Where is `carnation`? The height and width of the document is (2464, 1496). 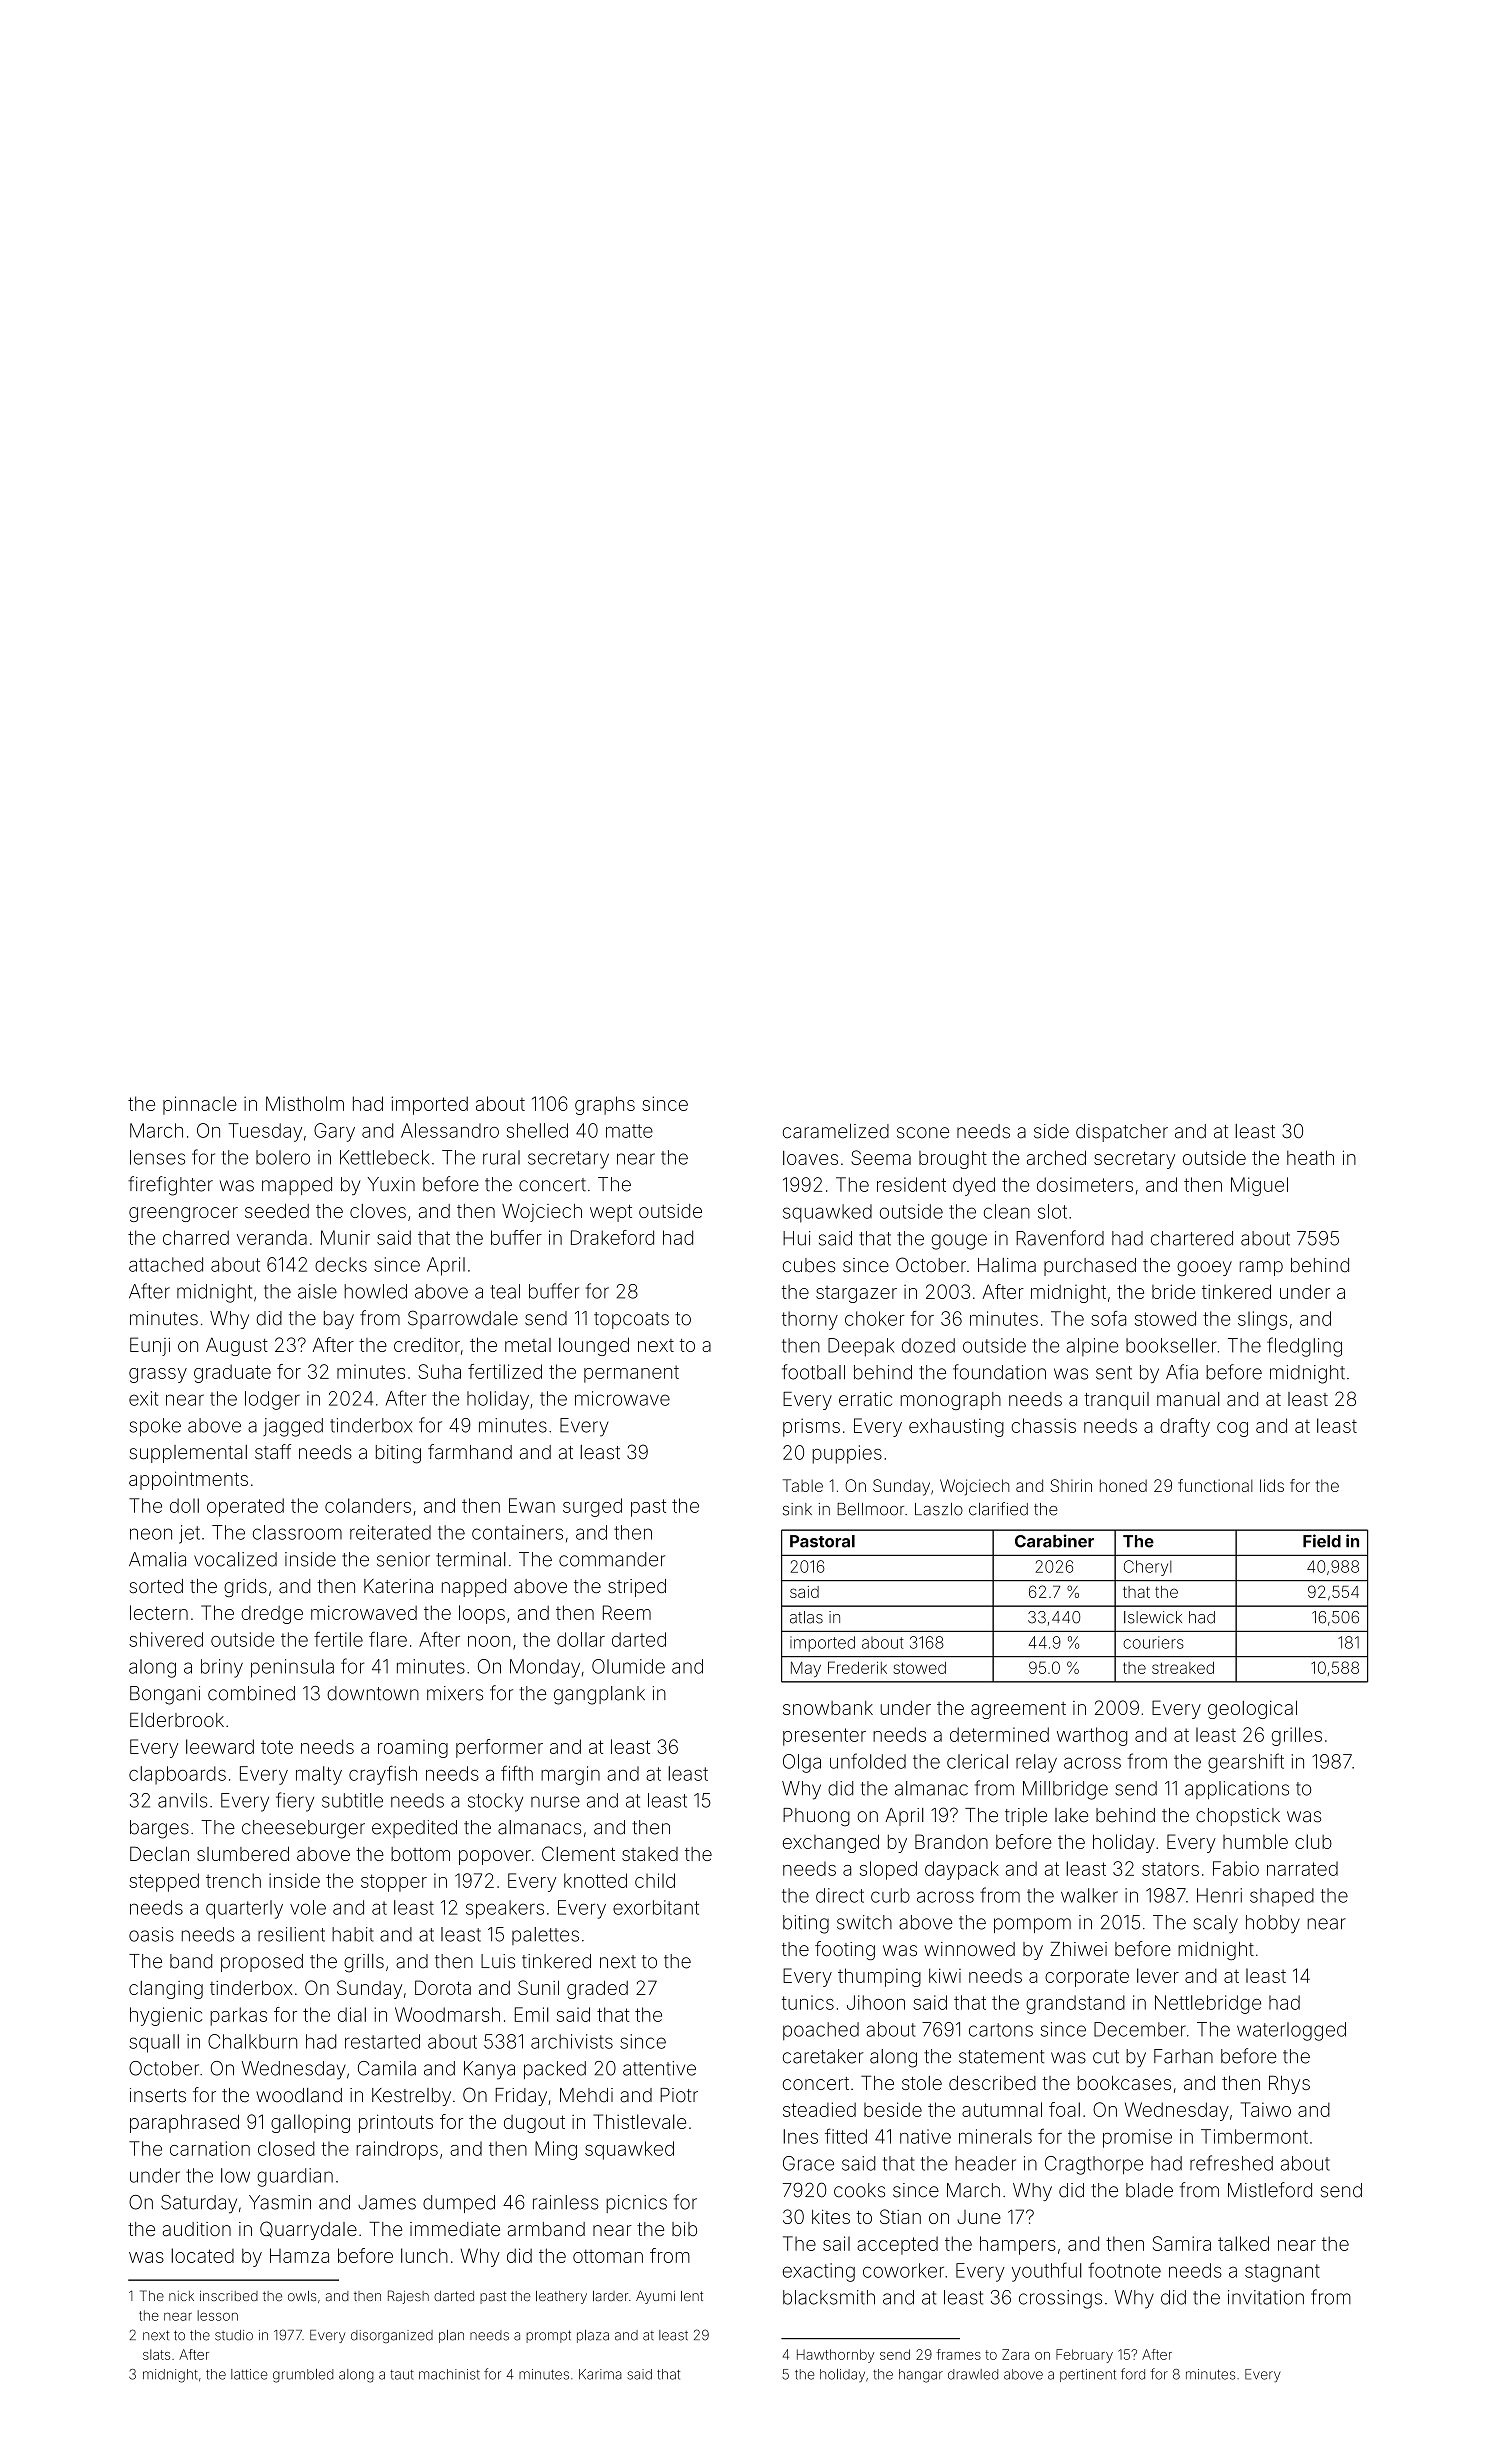
carnation is located at coordinates (210, 2148).
